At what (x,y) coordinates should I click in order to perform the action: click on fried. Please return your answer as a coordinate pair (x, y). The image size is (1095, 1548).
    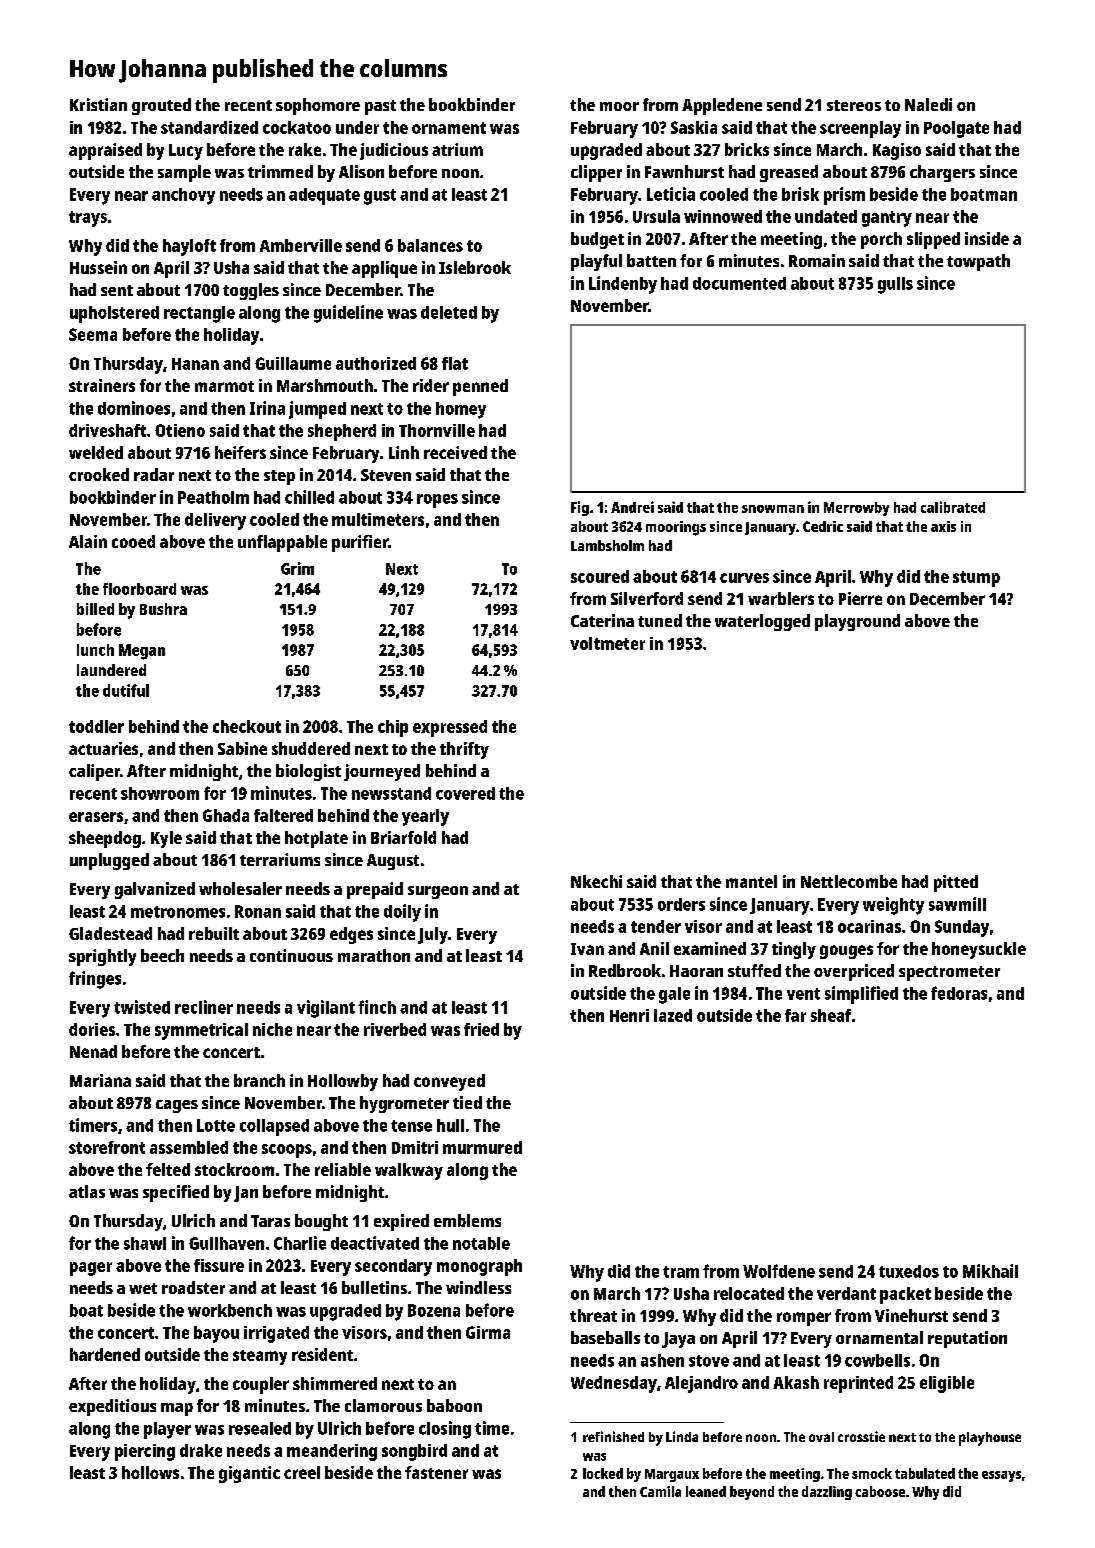
    Looking at the image, I should click on (481, 1029).
